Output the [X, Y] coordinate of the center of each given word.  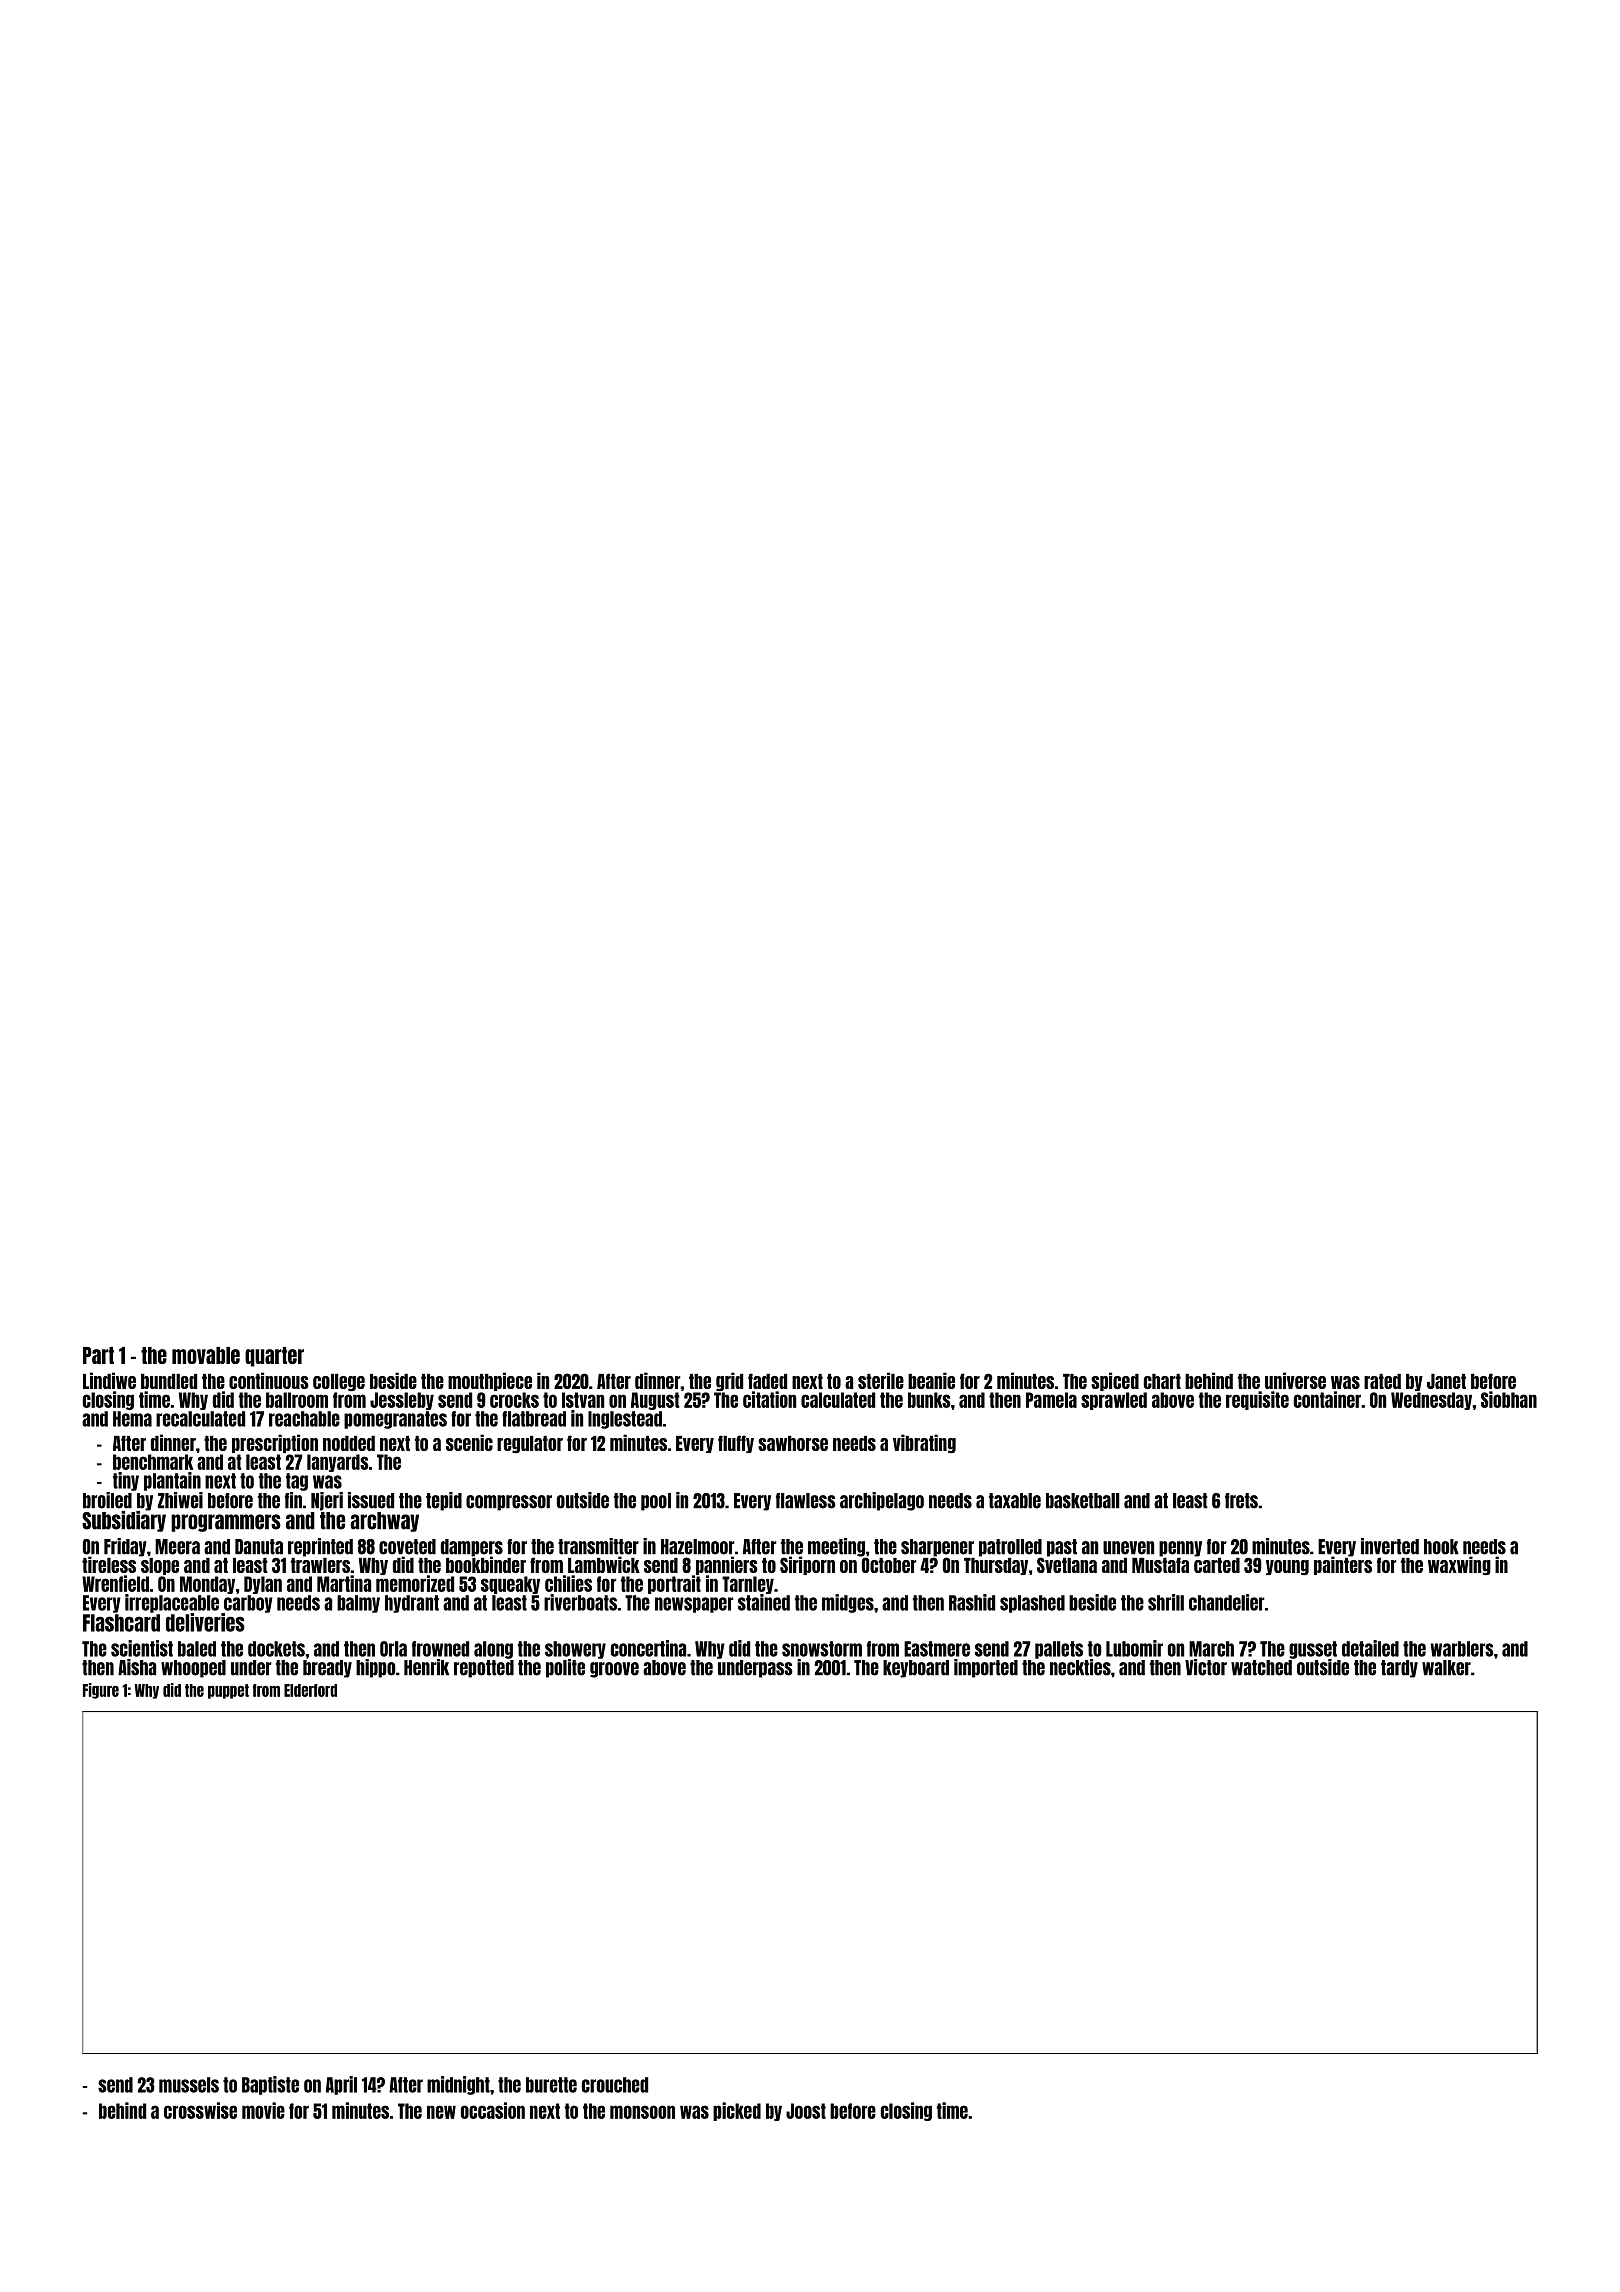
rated [1382, 1381]
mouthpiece [490, 1381]
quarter [274, 1357]
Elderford [310, 1690]
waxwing [1459, 1565]
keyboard [916, 1669]
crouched [615, 2085]
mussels [189, 2085]
